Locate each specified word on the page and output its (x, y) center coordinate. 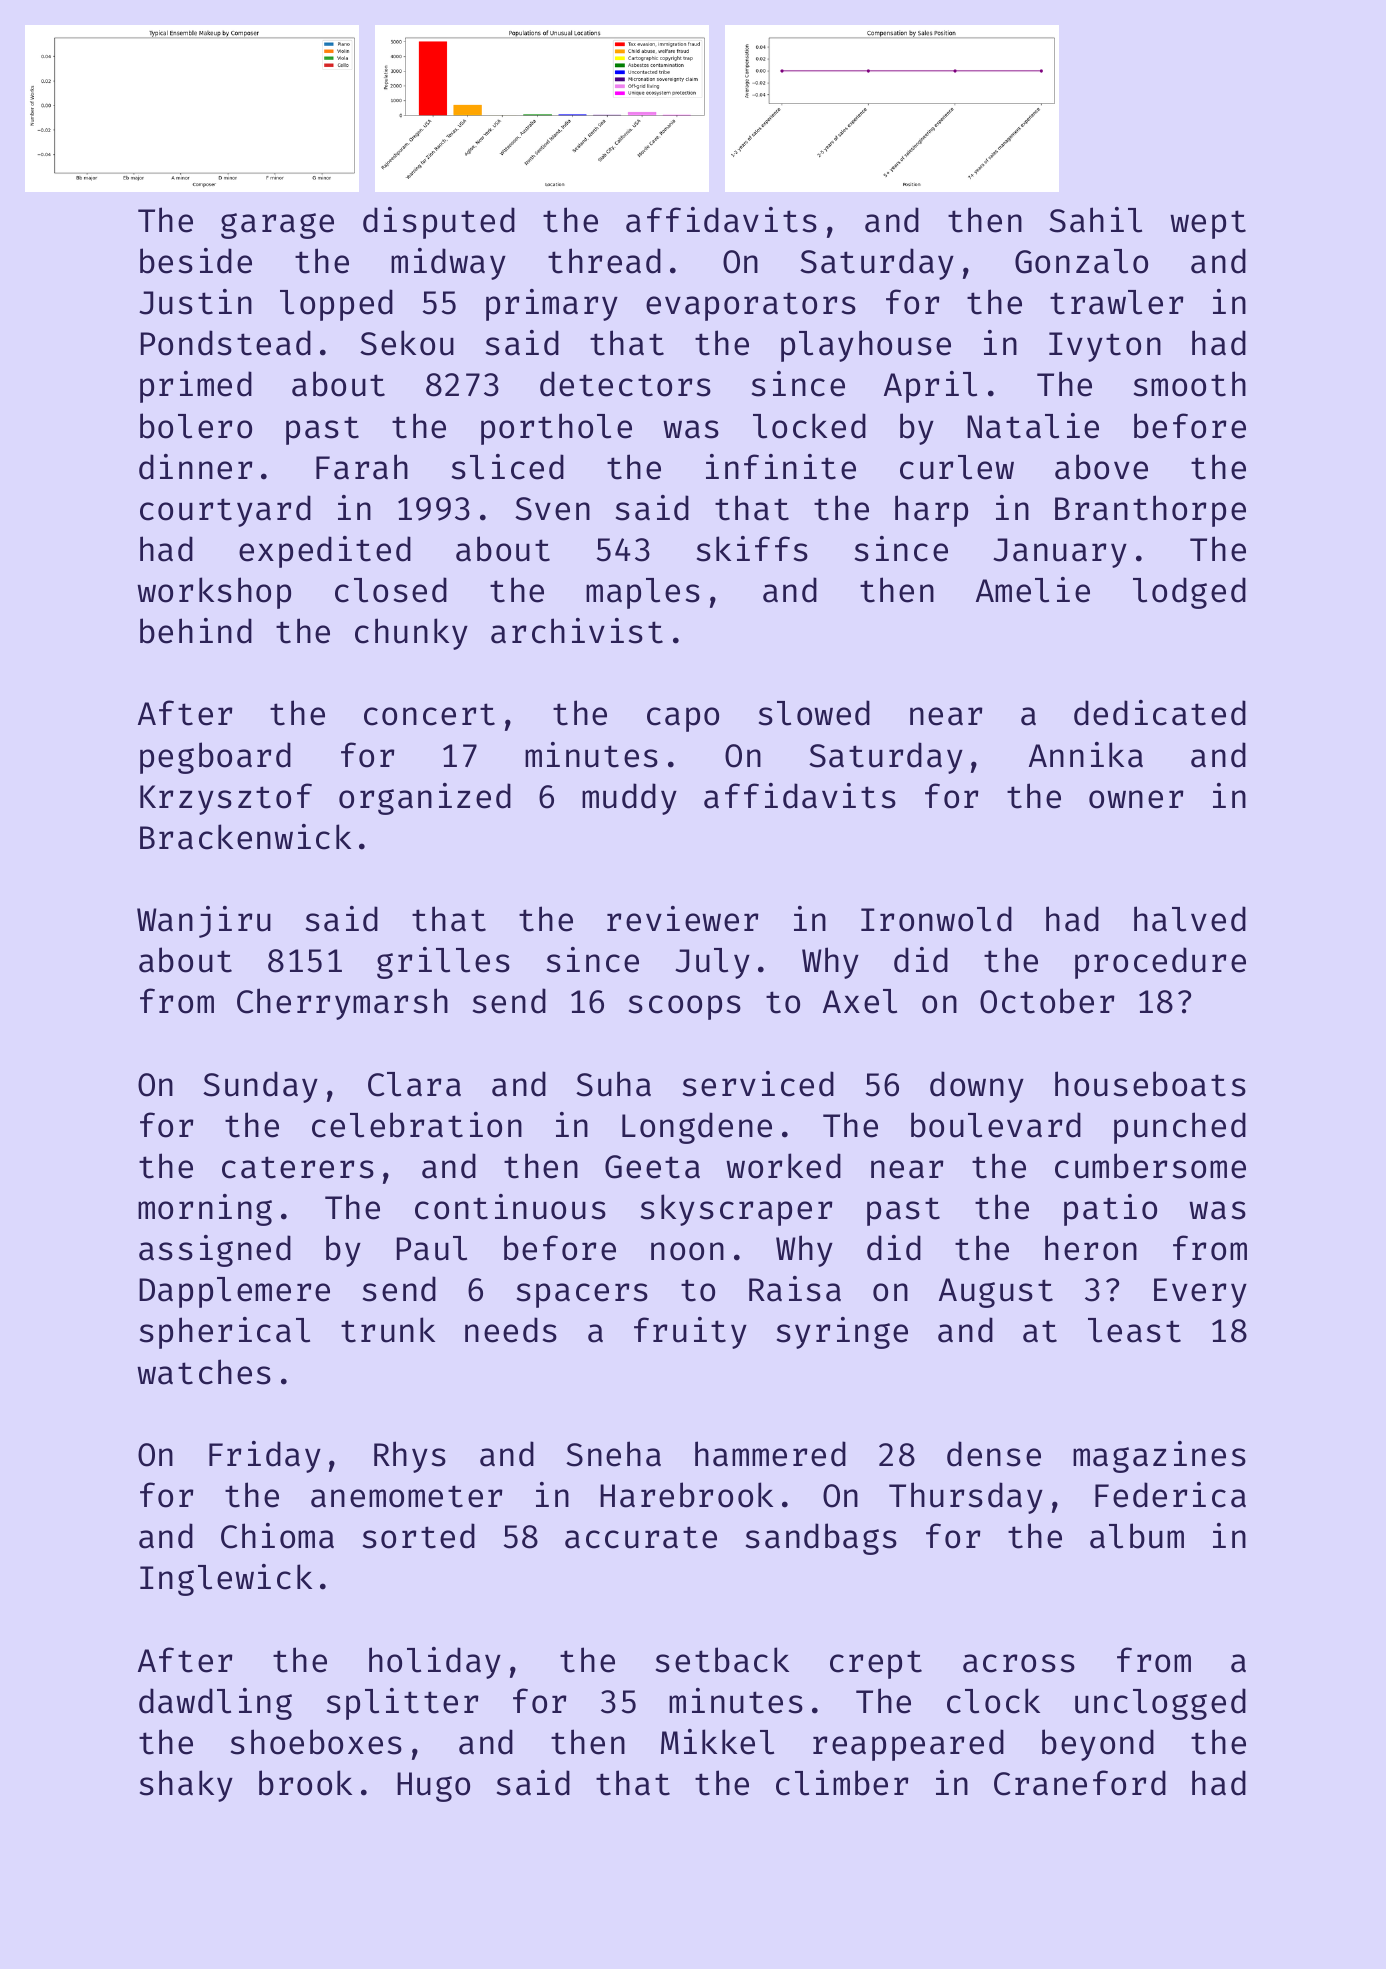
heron (1091, 1248)
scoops (685, 1007)
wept (1208, 224)
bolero (196, 426)
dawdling (215, 1704)
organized (425, 799)
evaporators (751, 306)
